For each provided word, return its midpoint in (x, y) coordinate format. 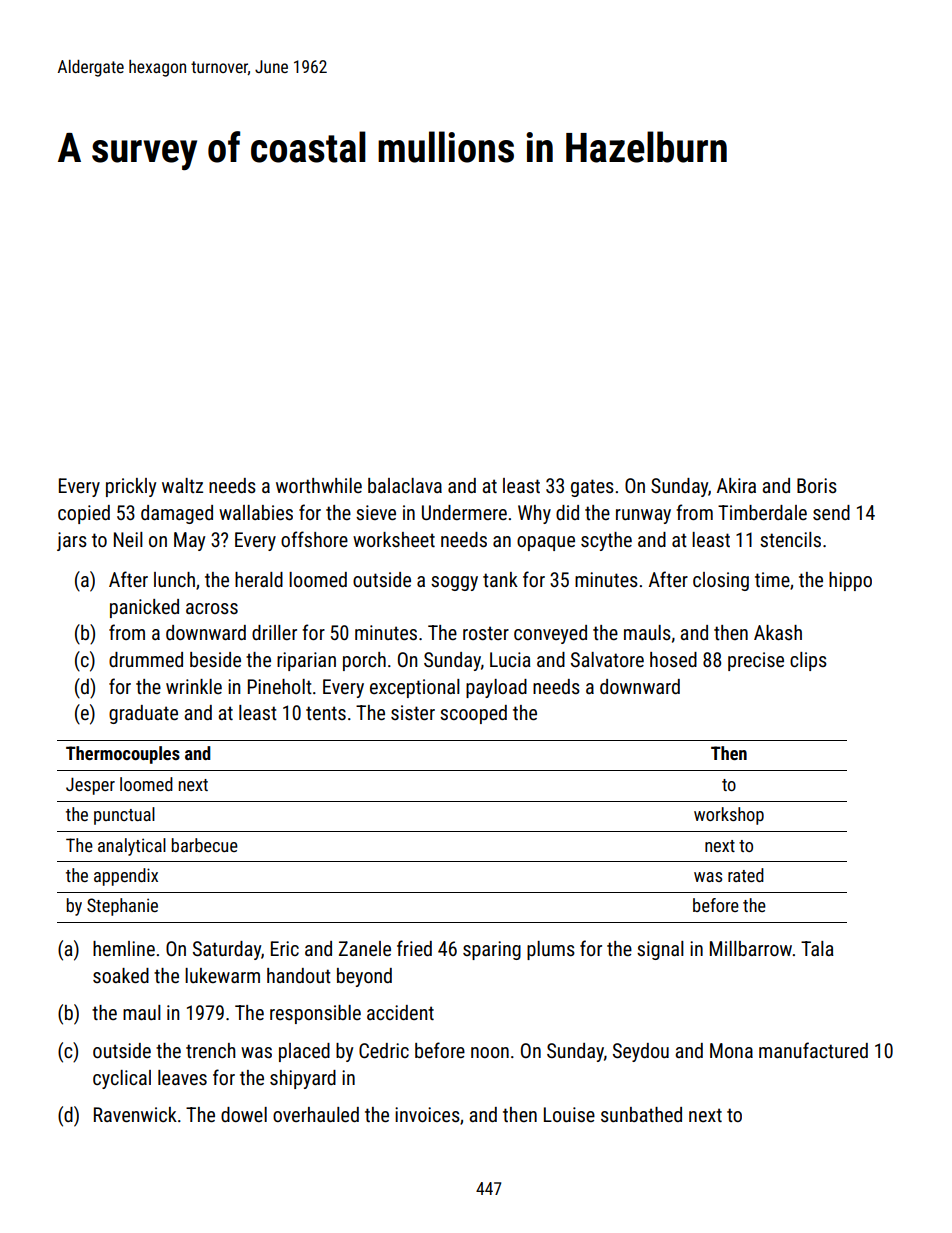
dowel (244, 1114)
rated (746, 875)
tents (326, 713)
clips (808, 661)
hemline (124, 948)
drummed (146, 659)
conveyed (550, 634)
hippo (850, 581)
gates (592, 488)
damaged (177, 514)
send (831, 512)
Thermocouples (123, 755)
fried (414, 948)
